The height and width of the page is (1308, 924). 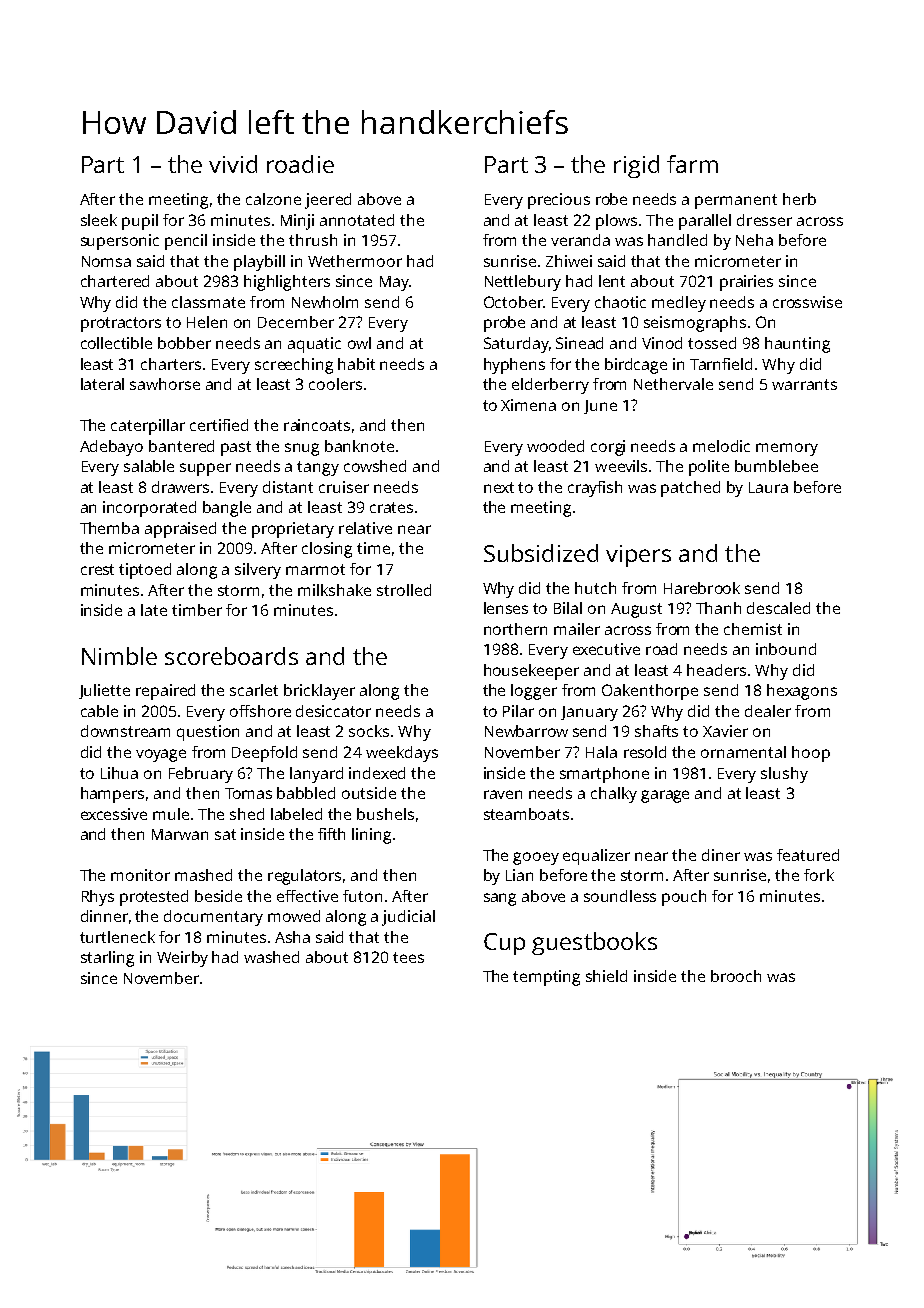 What do you see at coordinates (99, 220) in the page?
I see `sleek` at bounding box center [99, 220].
